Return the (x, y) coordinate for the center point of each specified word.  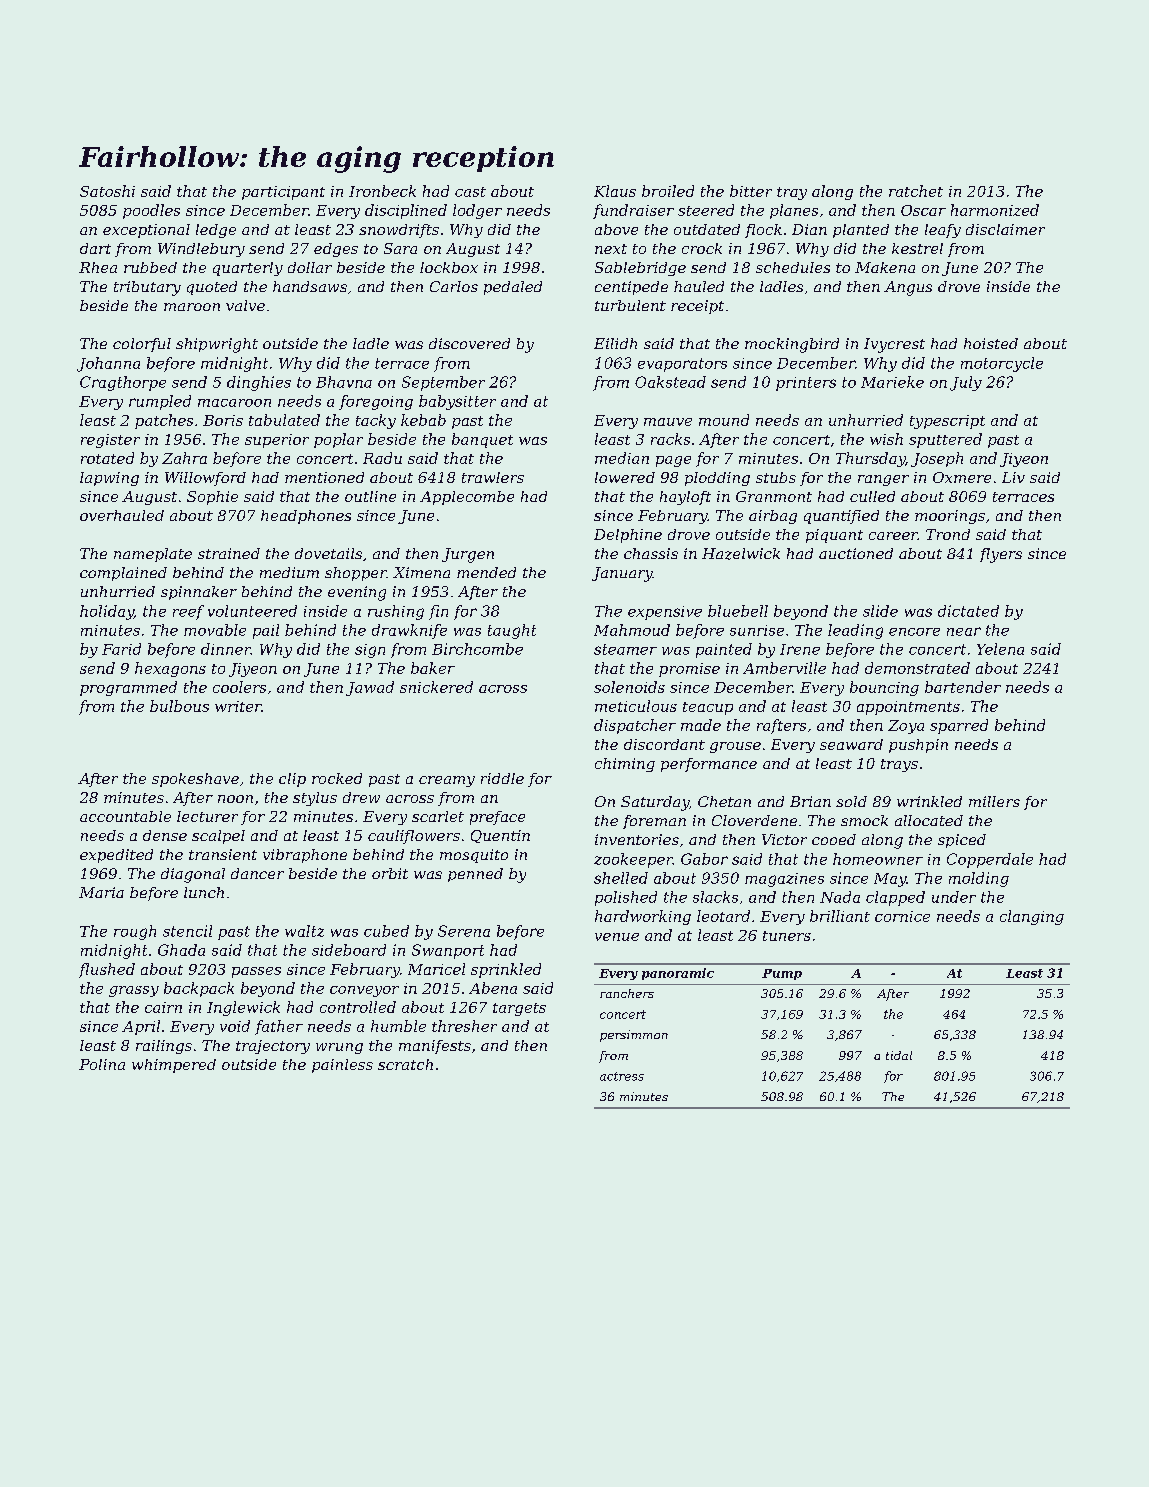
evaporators (682, 365)
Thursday (870, 459)
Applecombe (467, 498)
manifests (435, 1047)
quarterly (248, 269)
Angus (908, 288)
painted (724, 650)
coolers (239, 687)
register (110, 441)
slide (880, 611)
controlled (358, 1007)
